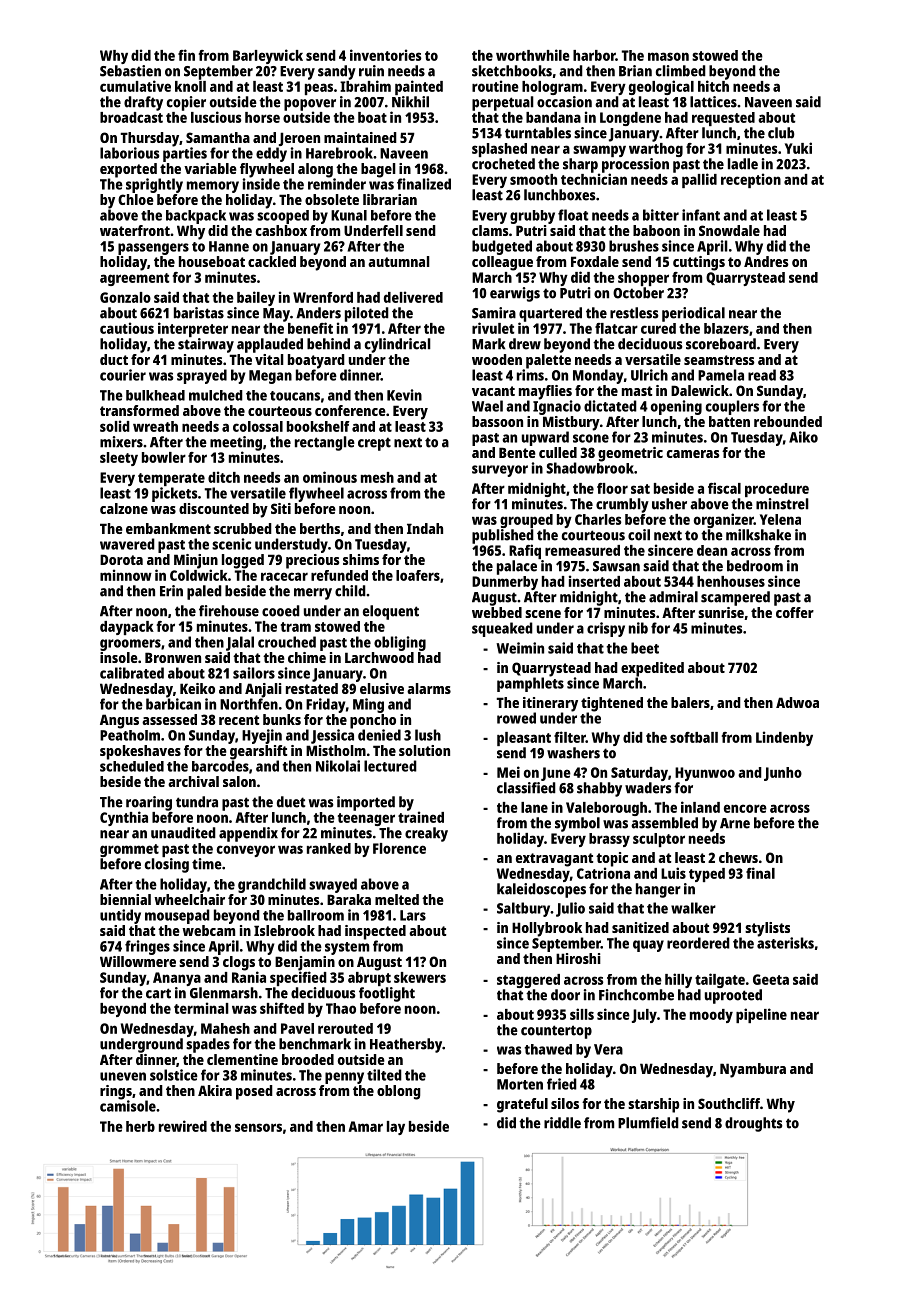  What do you see at coordinates (490, 230) in the document?
I see `clams` at bounding box center [490, 230].
